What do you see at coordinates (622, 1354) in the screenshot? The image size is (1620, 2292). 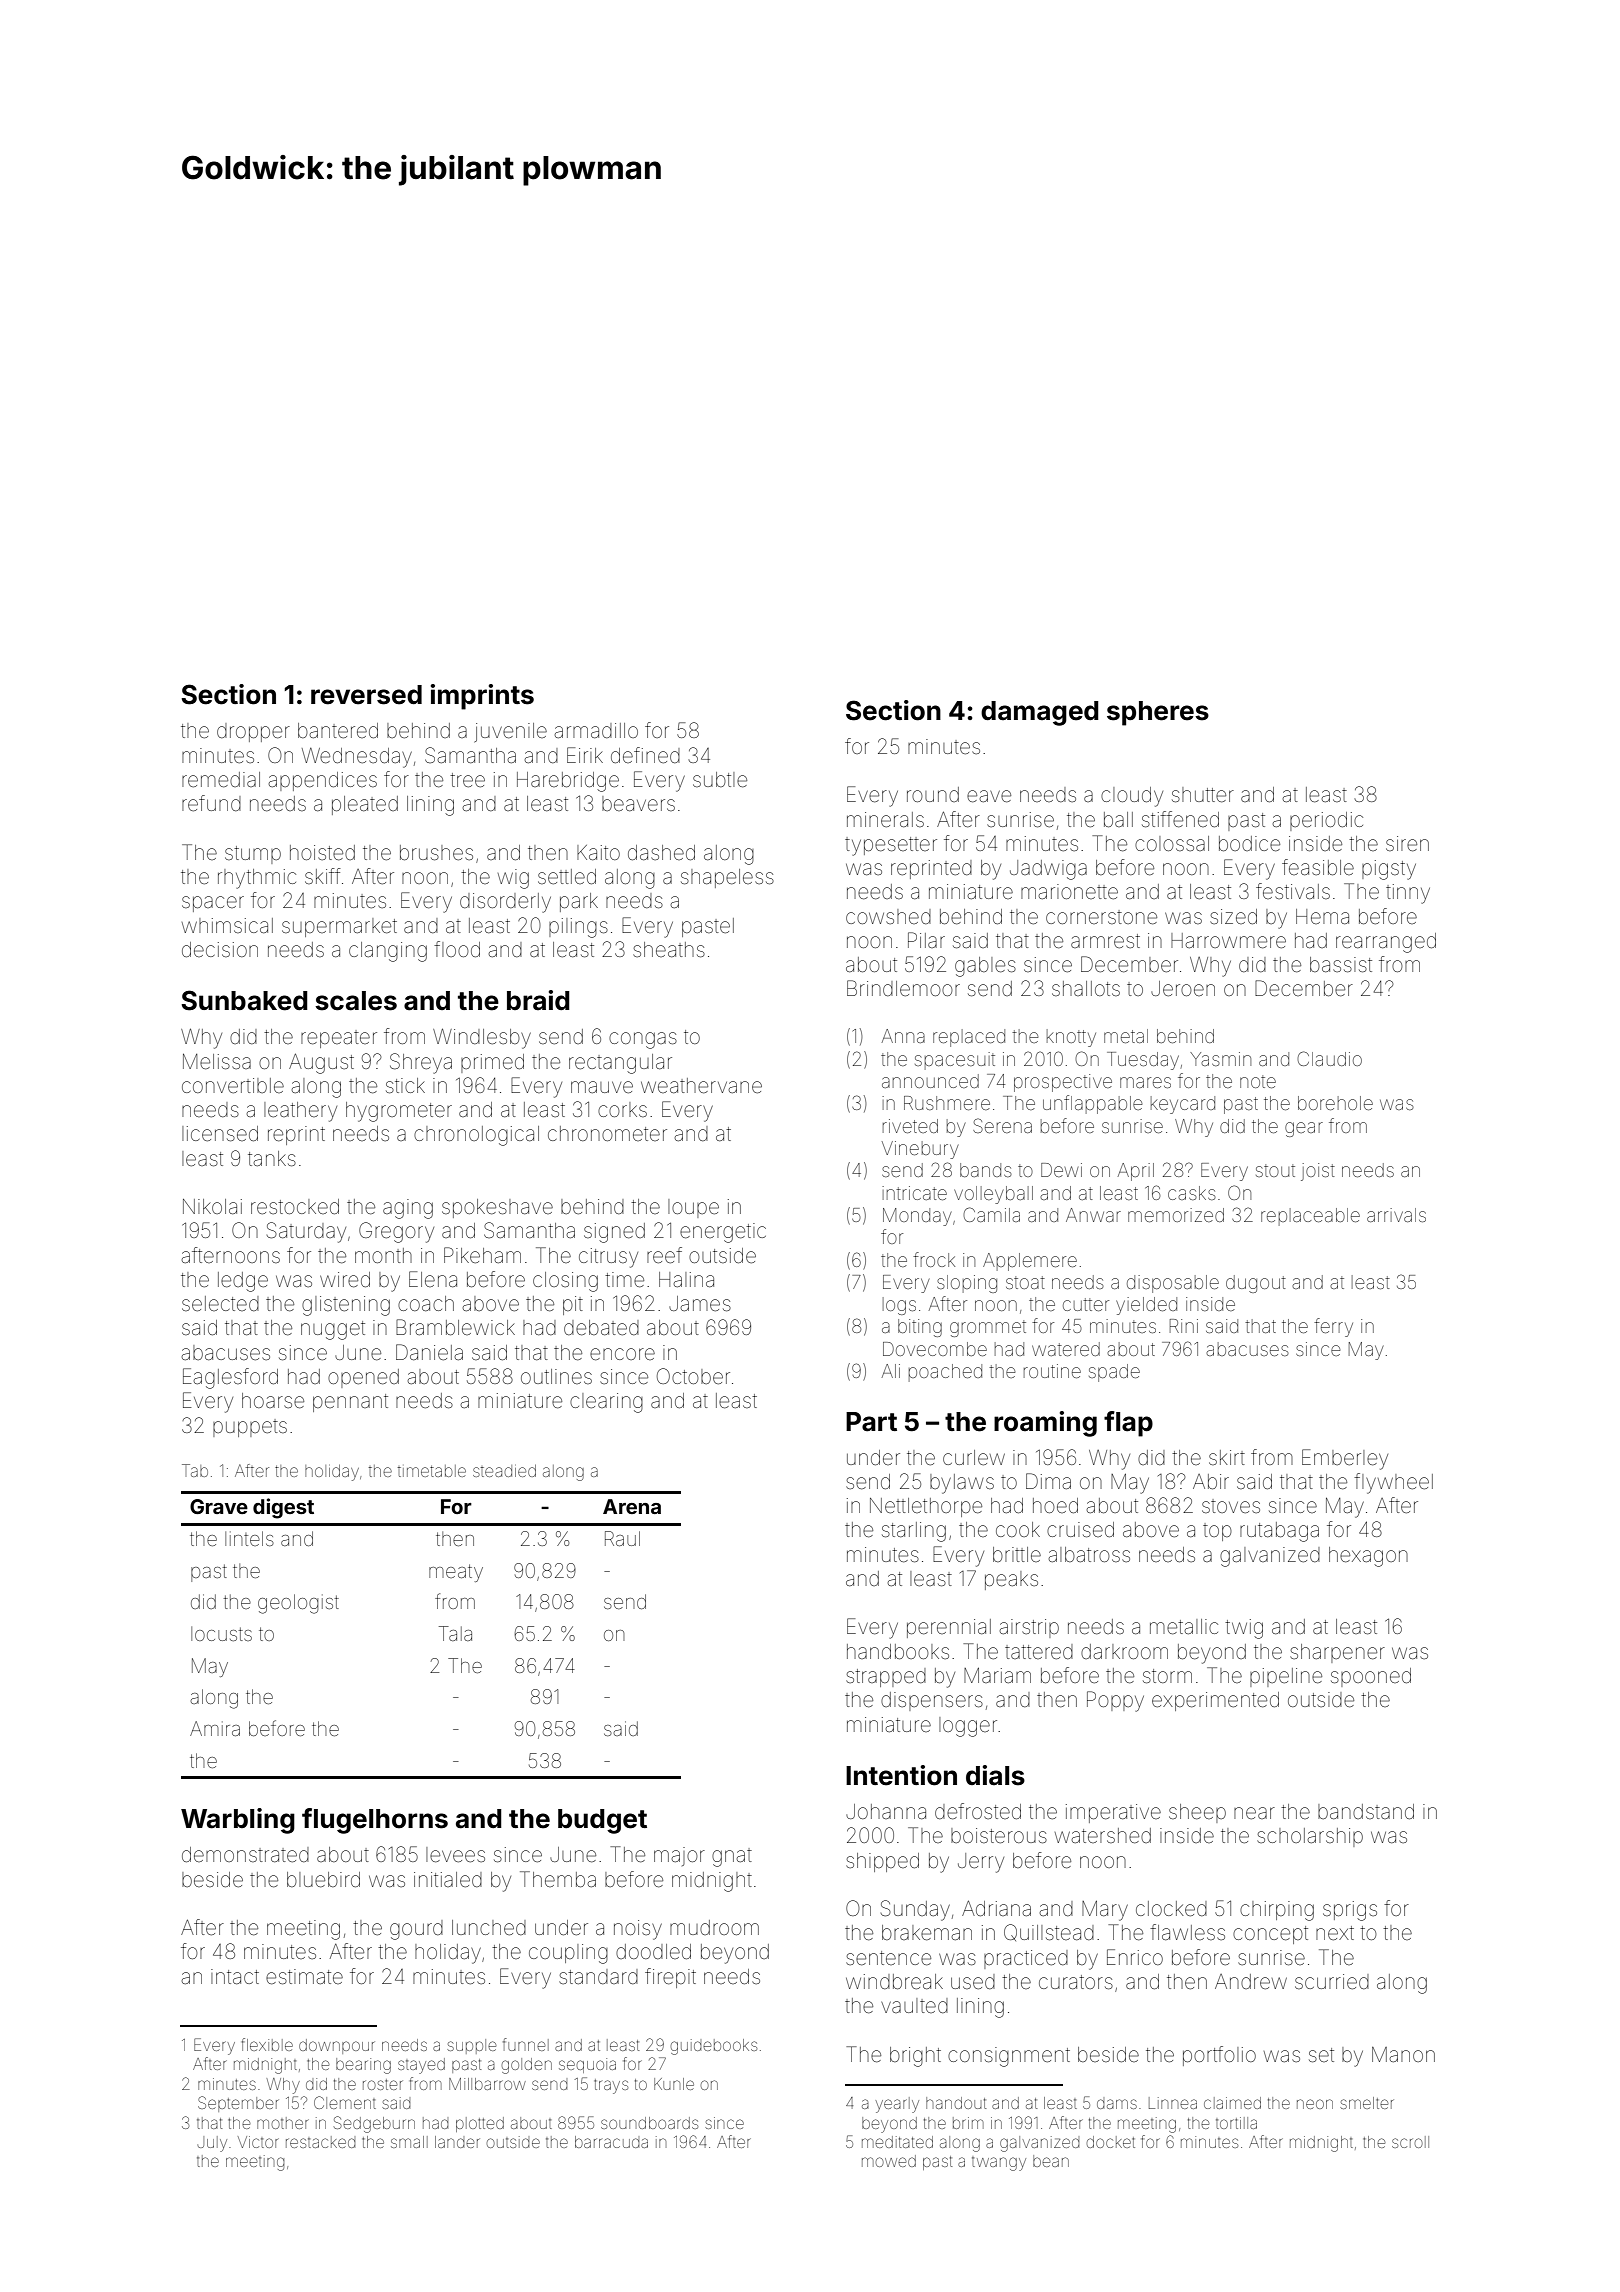 I see `encore` at bounding box center [622, 1354].
